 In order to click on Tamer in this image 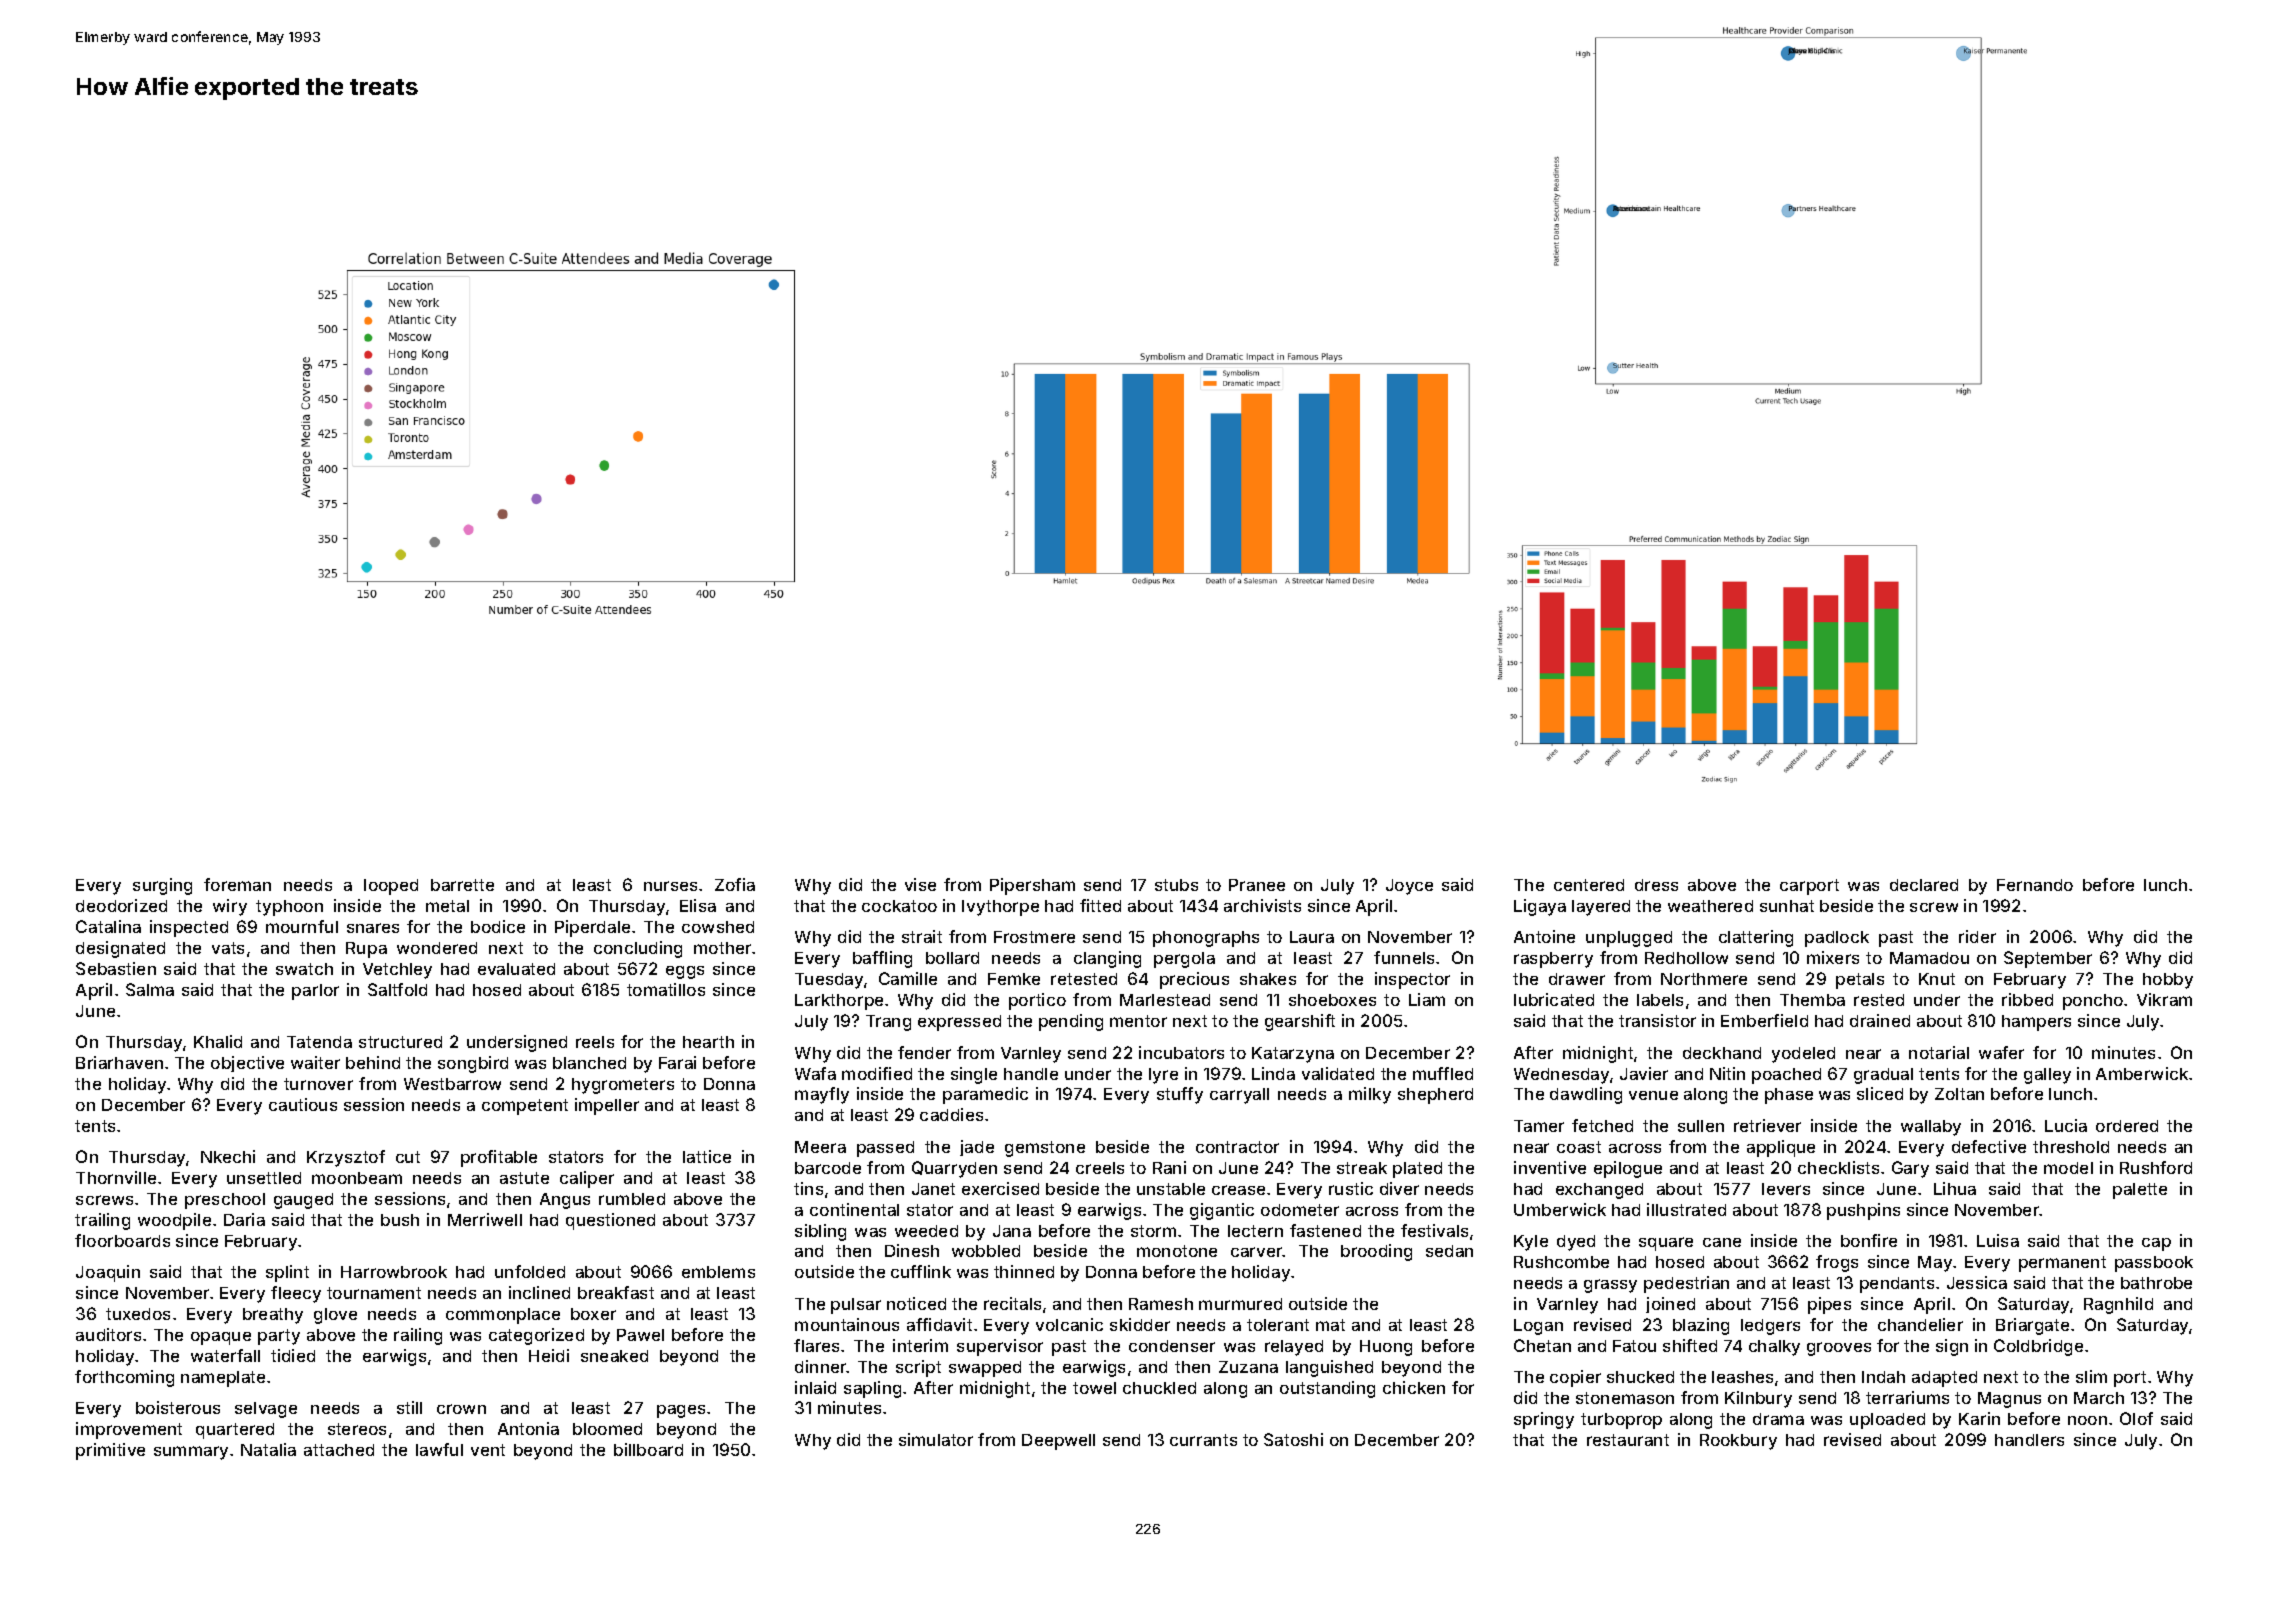, I will do `click(1539, 1126)`.
